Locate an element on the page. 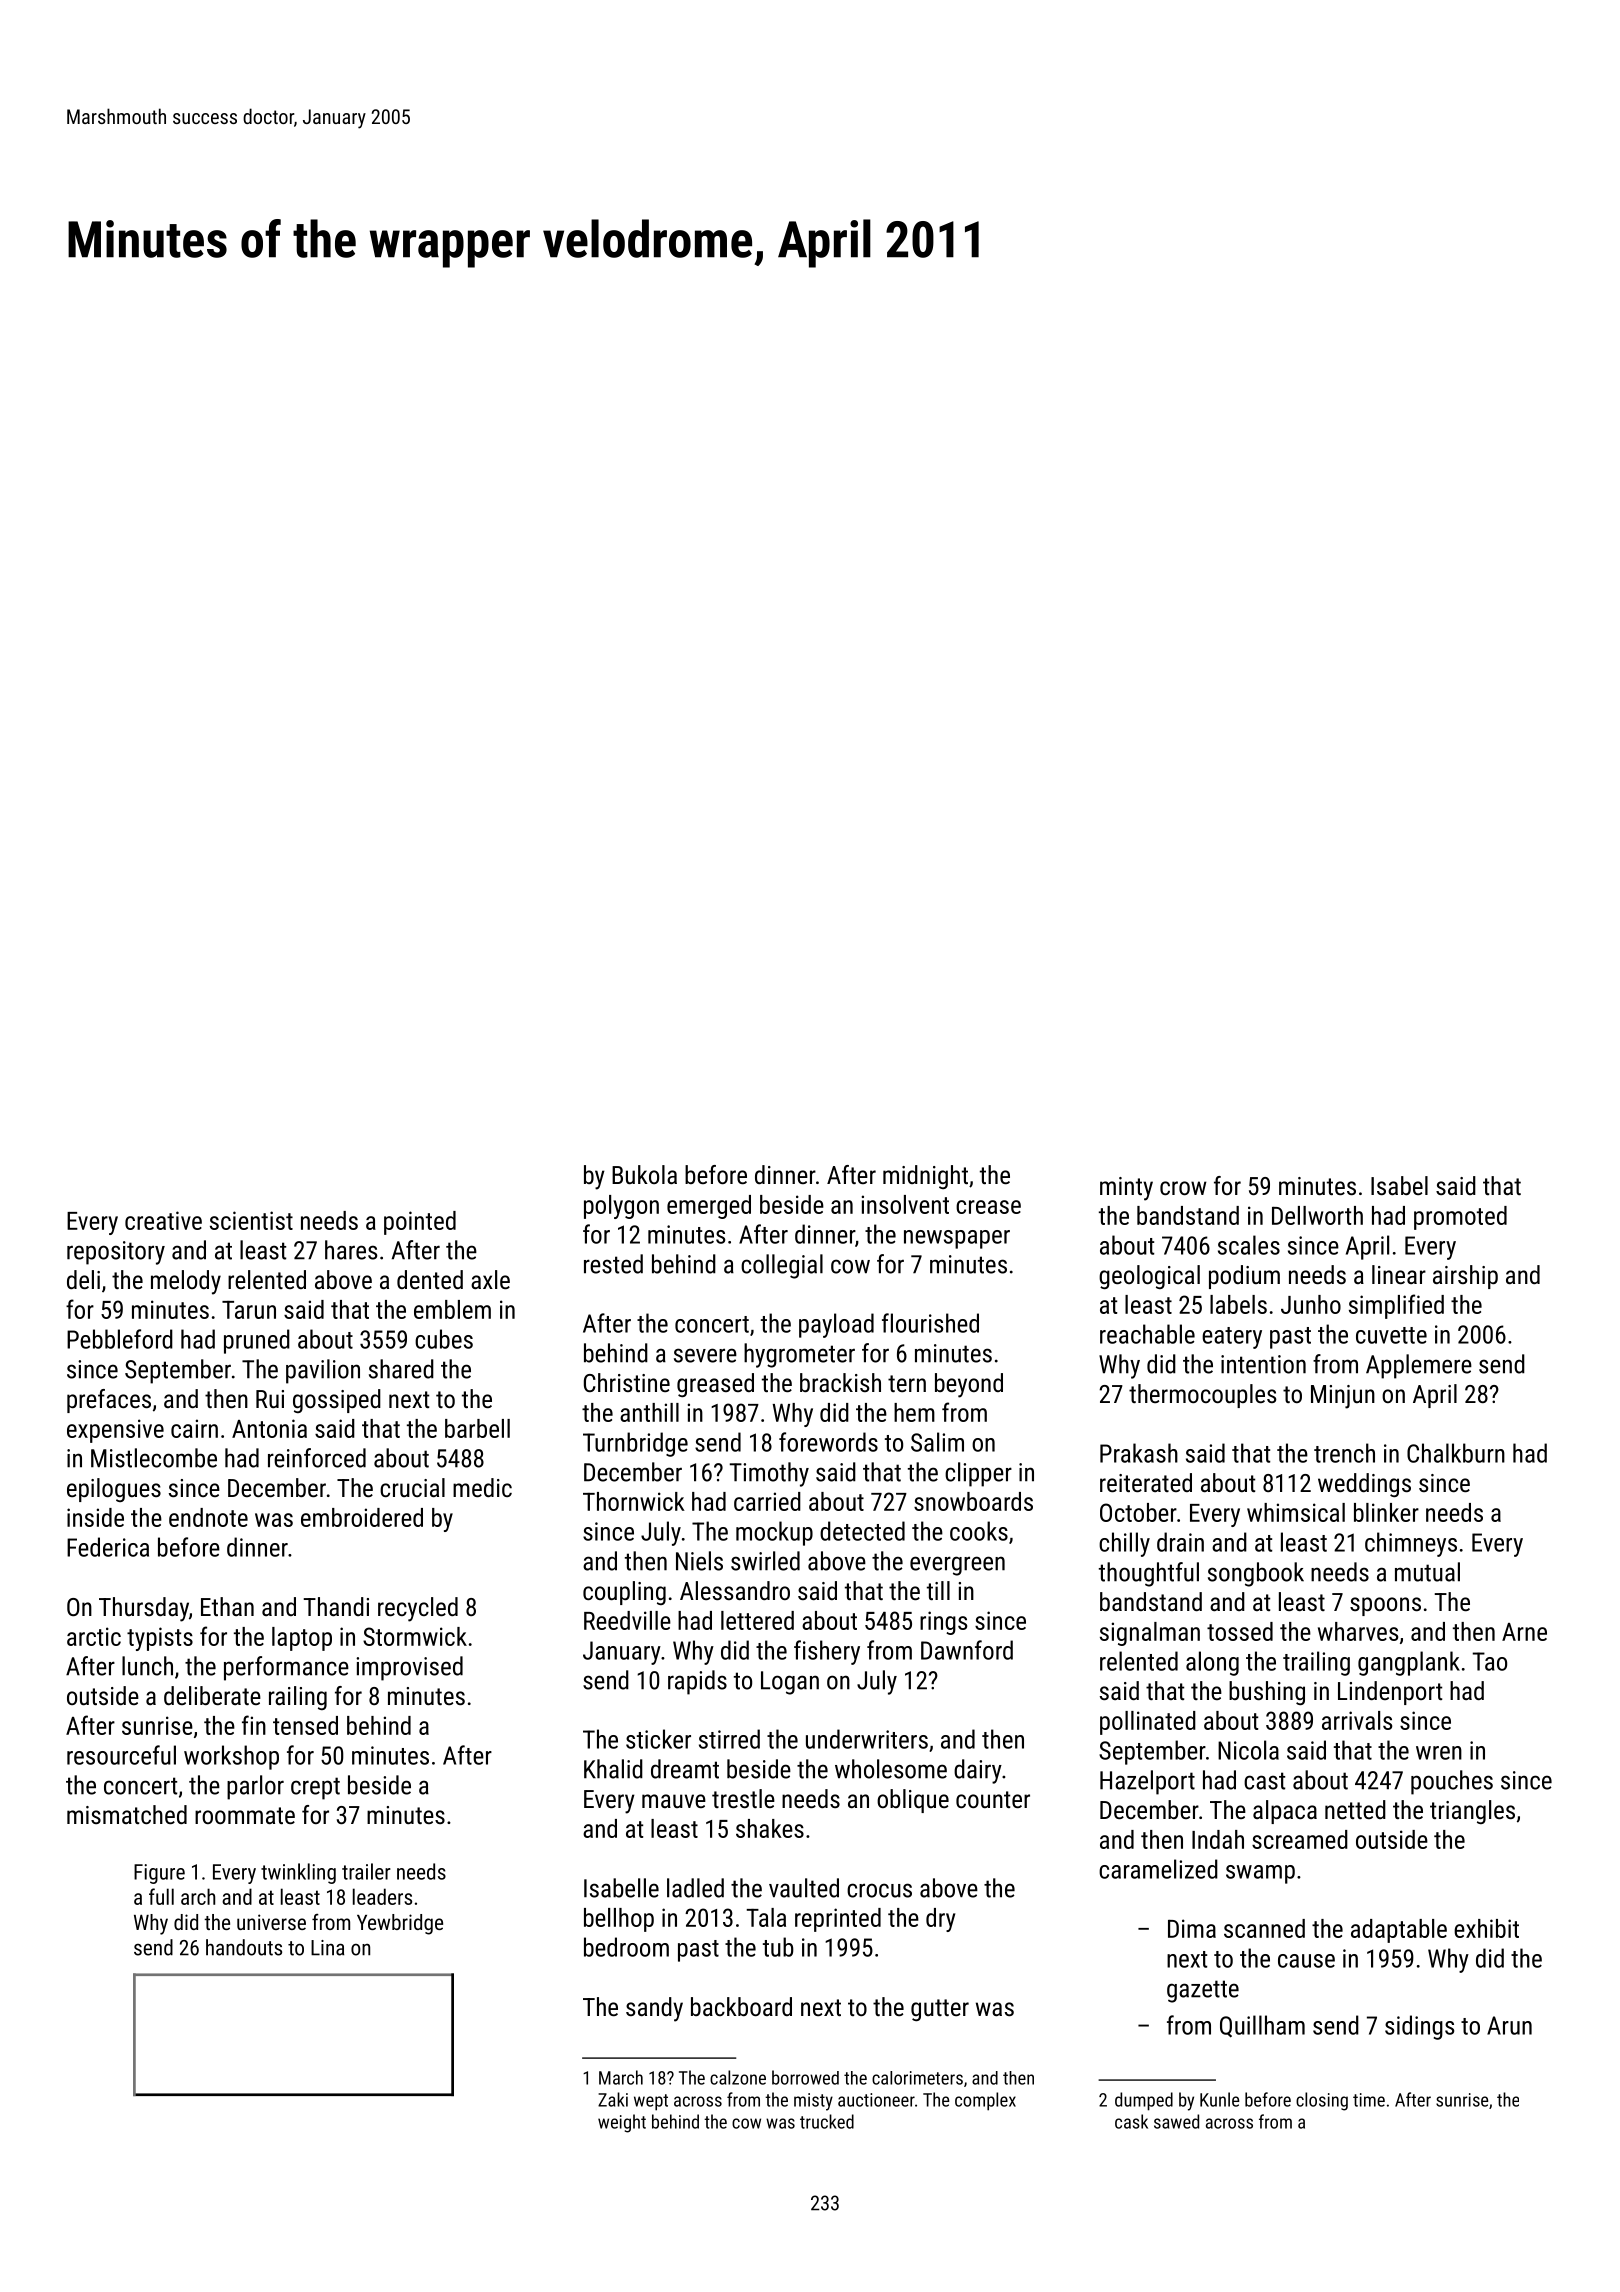 This document has height=2292, width=1620. Bukola is located at coordinates (644, 1174).
